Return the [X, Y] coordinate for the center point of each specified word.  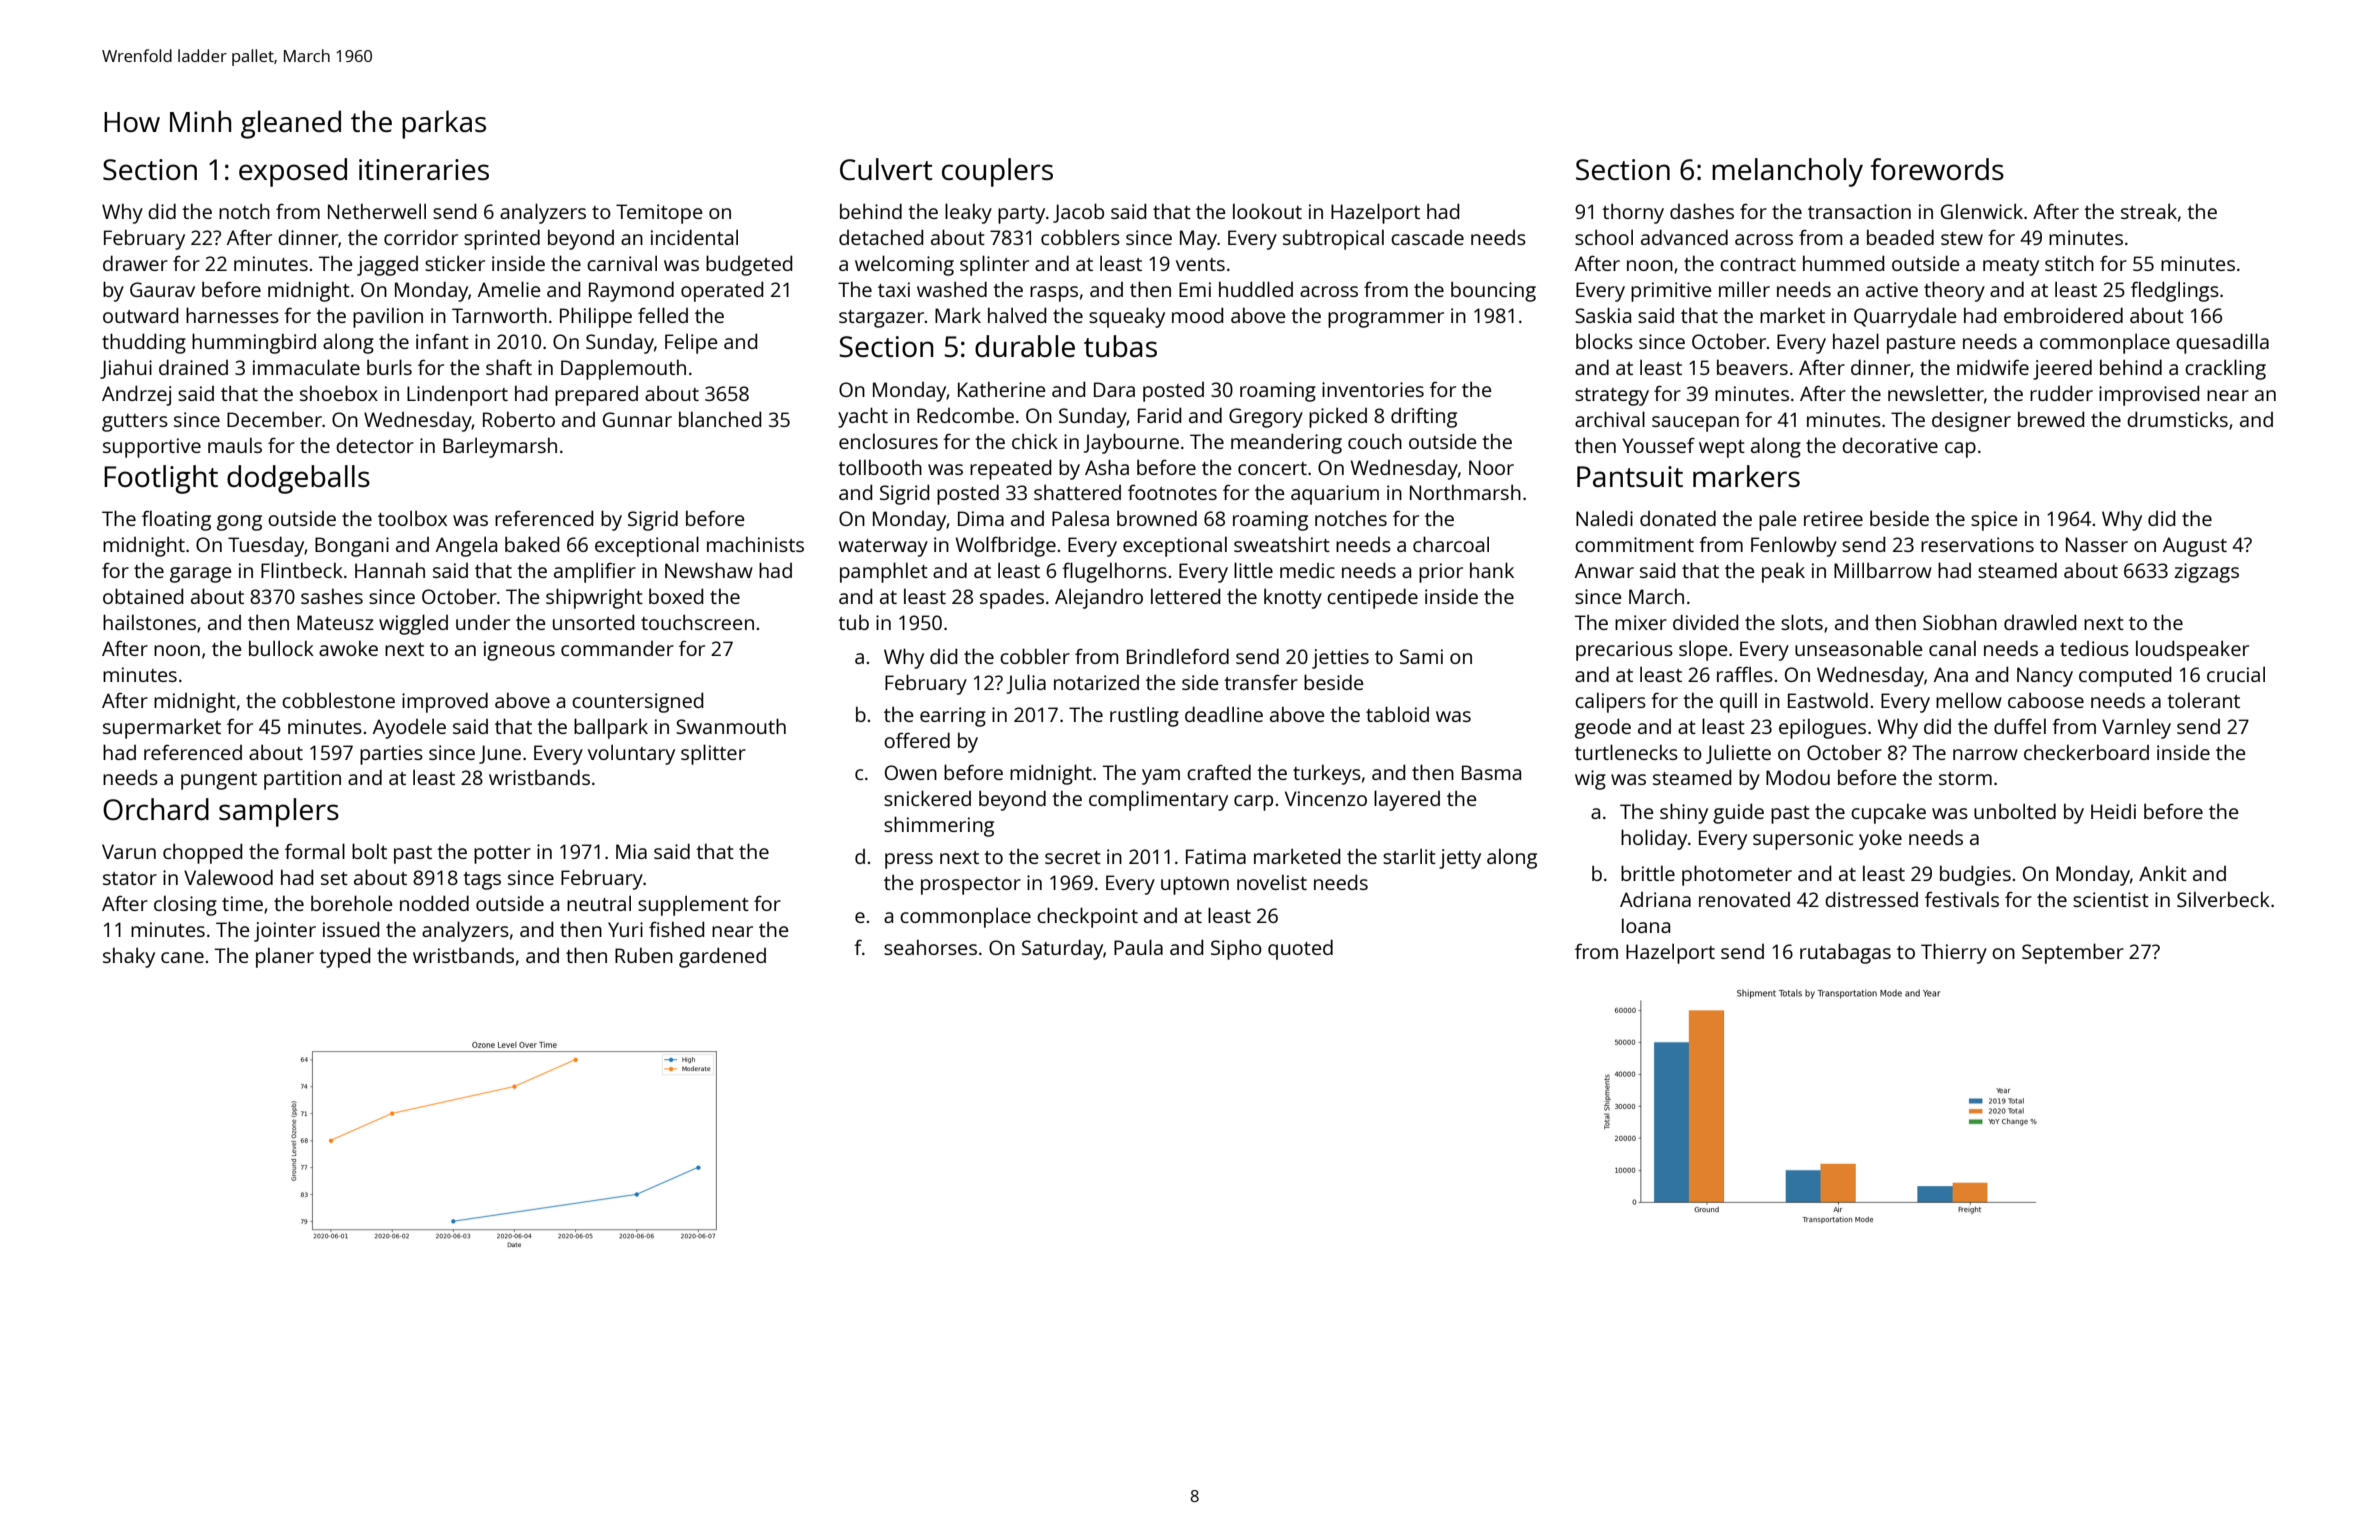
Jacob [1078, 213]
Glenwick [1982, 211]
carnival [622, 263]
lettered [1186, 596]
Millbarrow [1883, 570]
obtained [143, 596]
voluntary [631, 754]
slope [1703, 650]
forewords [1937, 169]
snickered [927, 798]
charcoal [1451, 544]
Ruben [644, 955]
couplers [997, 172]
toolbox [412, 518]
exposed [293, 172]
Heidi [2113, 811]
